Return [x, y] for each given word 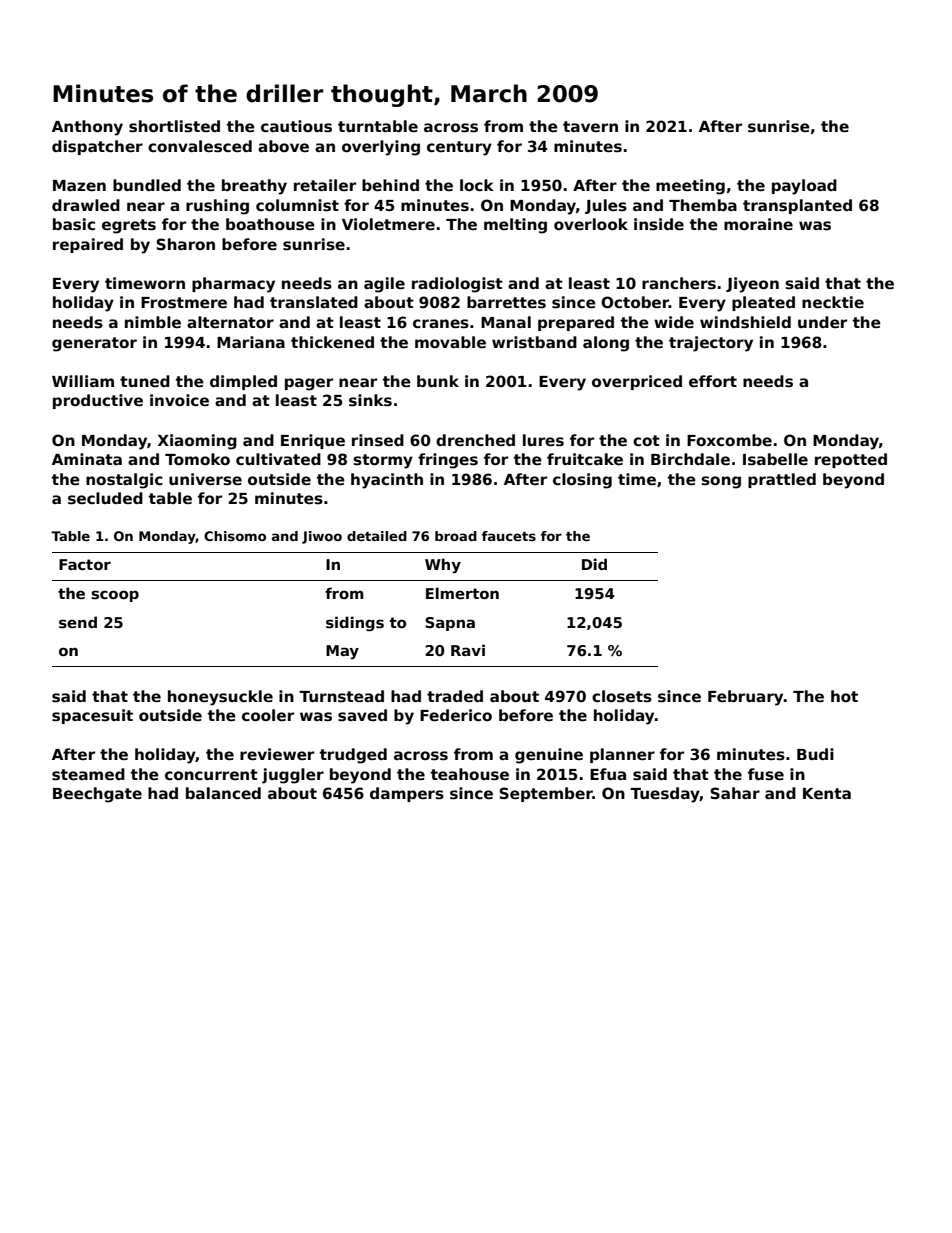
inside [659, 224]
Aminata [87, 459]
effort [713, 381]
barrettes [506, 302]
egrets [129, 226]
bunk [438, 381]
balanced [223, 793]
